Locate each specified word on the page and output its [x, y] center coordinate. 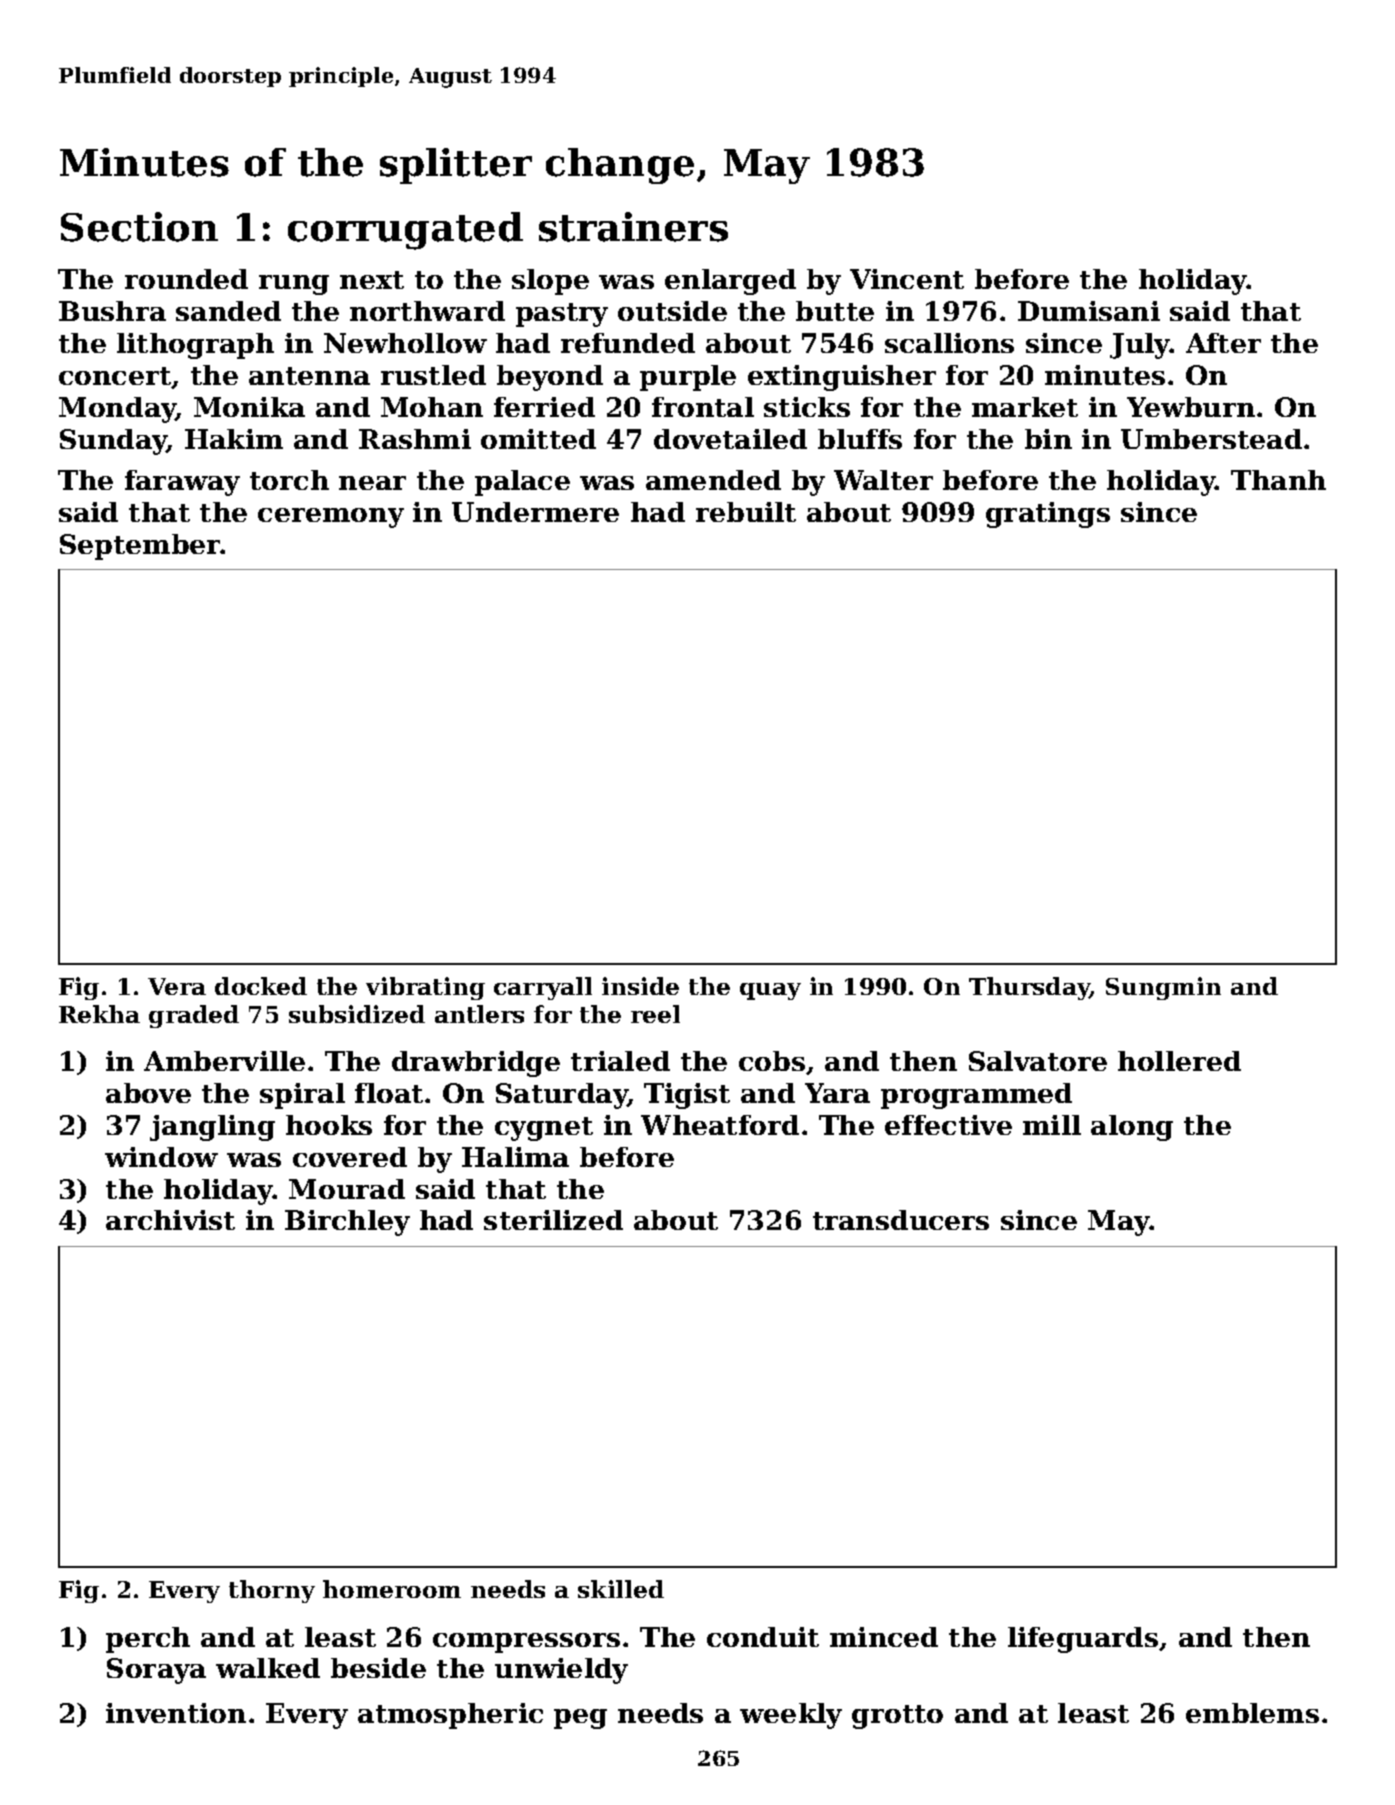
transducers [901, 1220]
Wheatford [720, 1125]
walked [268, 1668]
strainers [633, 227]
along [1132, 1128]
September [140, 547]
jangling [212, 1128]
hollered [1179, 1061]
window [161, 1157]
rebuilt [746, 512]
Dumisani [1089, 311]
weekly [791, 1716]
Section [139, 227]
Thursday [1029, 988]
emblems [1252, 1713]
